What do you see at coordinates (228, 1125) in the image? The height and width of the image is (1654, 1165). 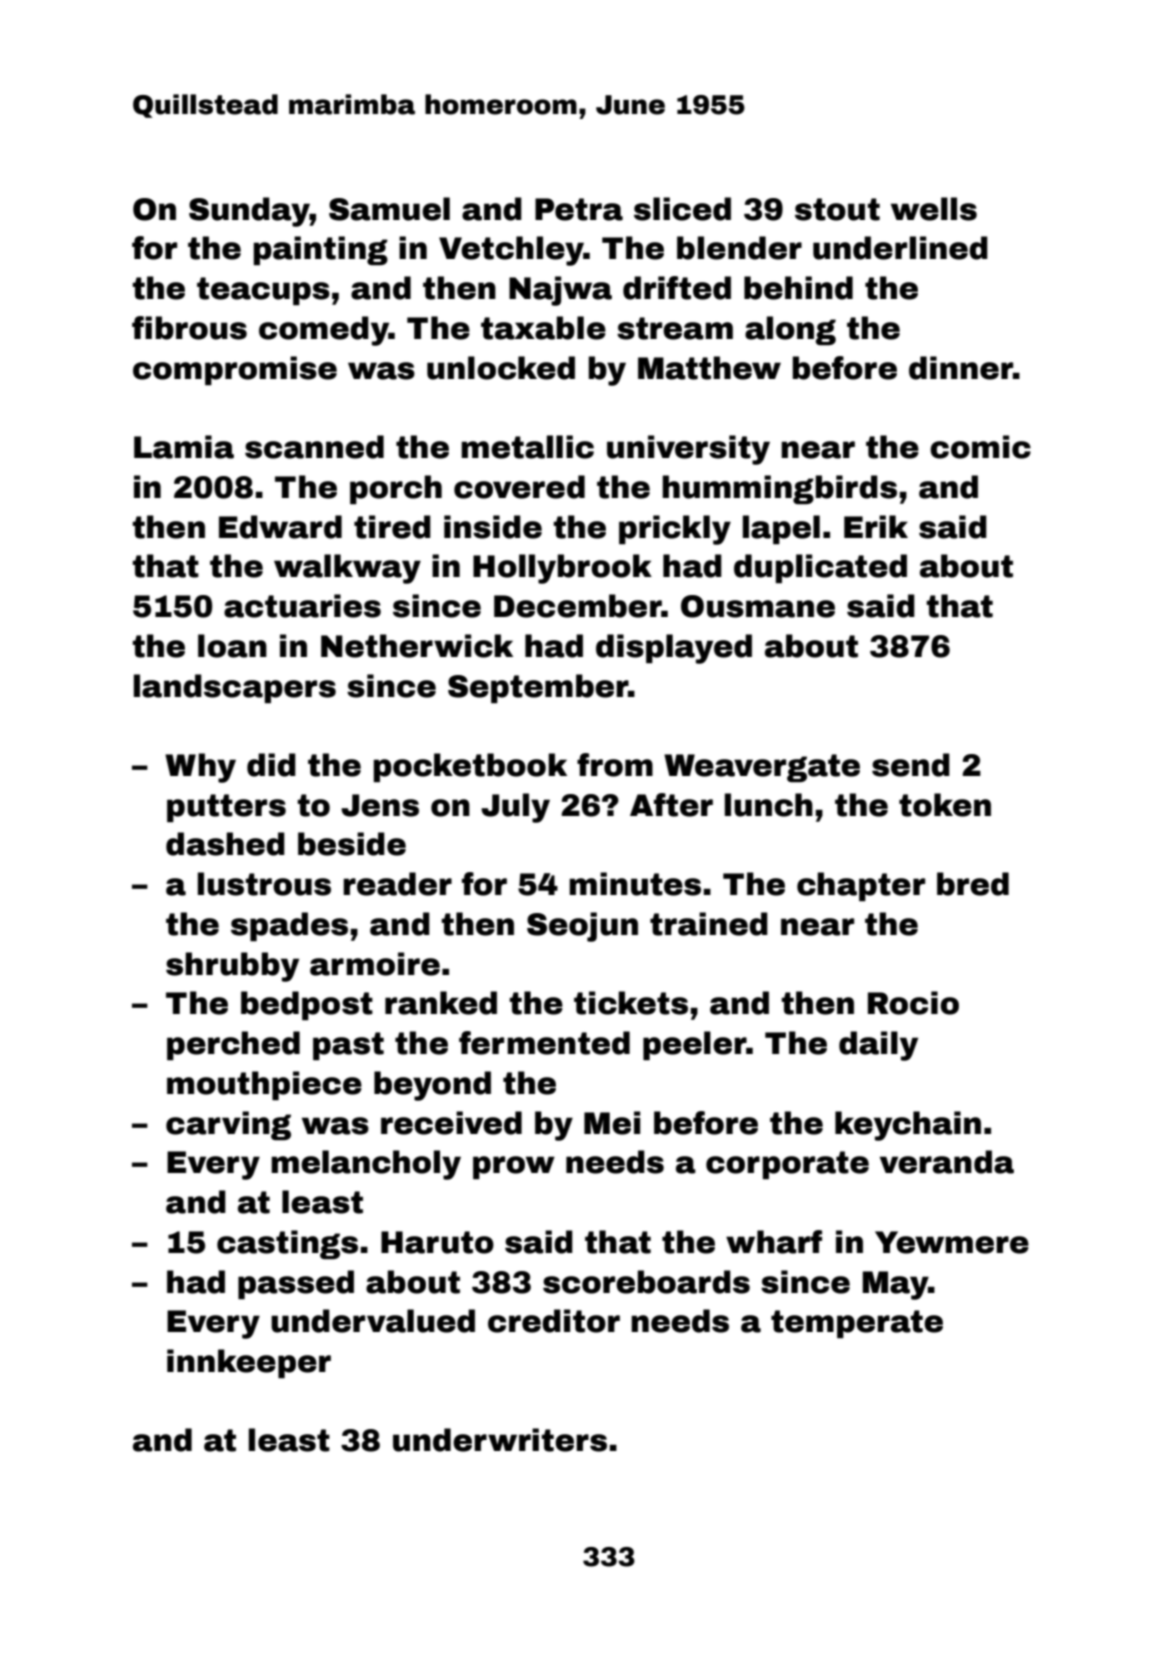 I see `carving` at bounding box center [228, 1125].
